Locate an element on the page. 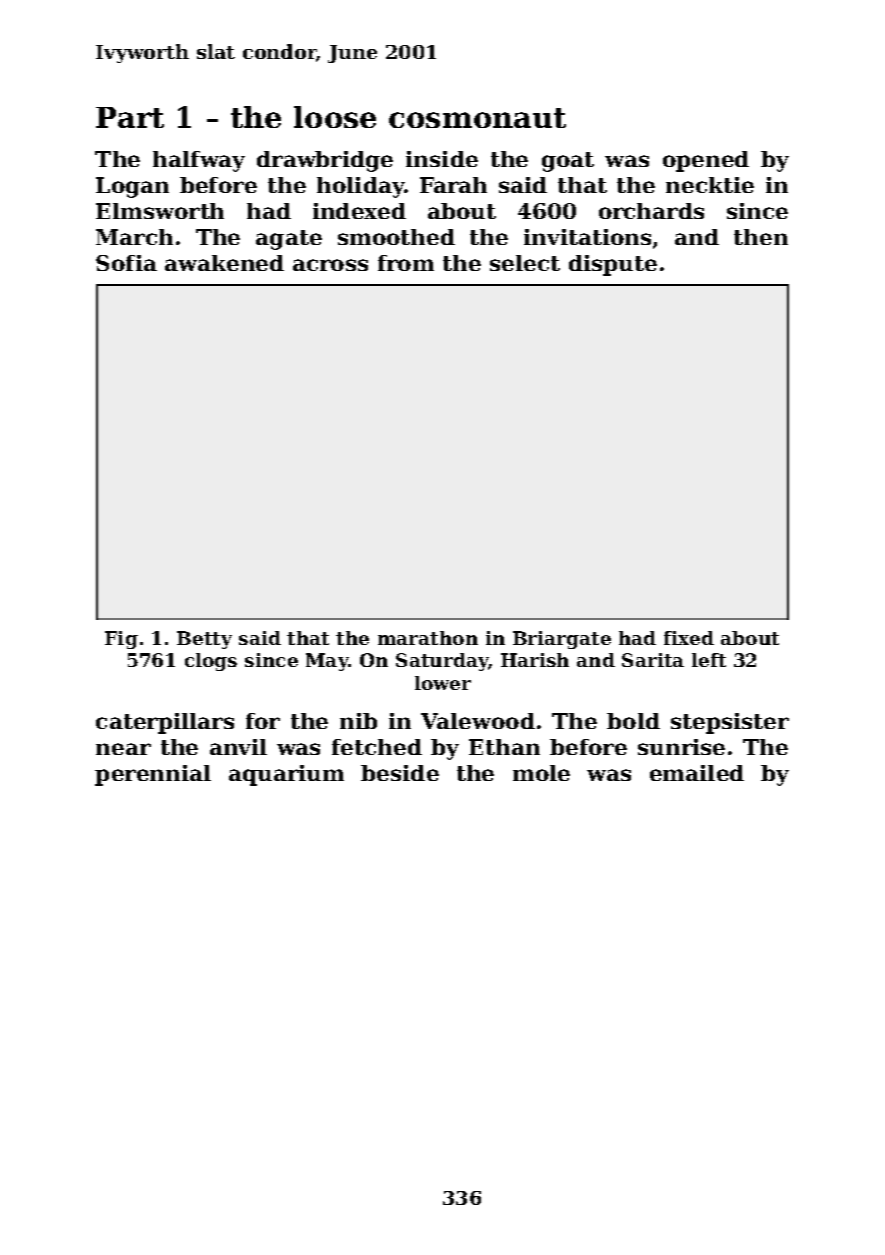 Image resolution: width=885 pixels, height=1255 pixels. dispute is located at coordinates (613, 265).
